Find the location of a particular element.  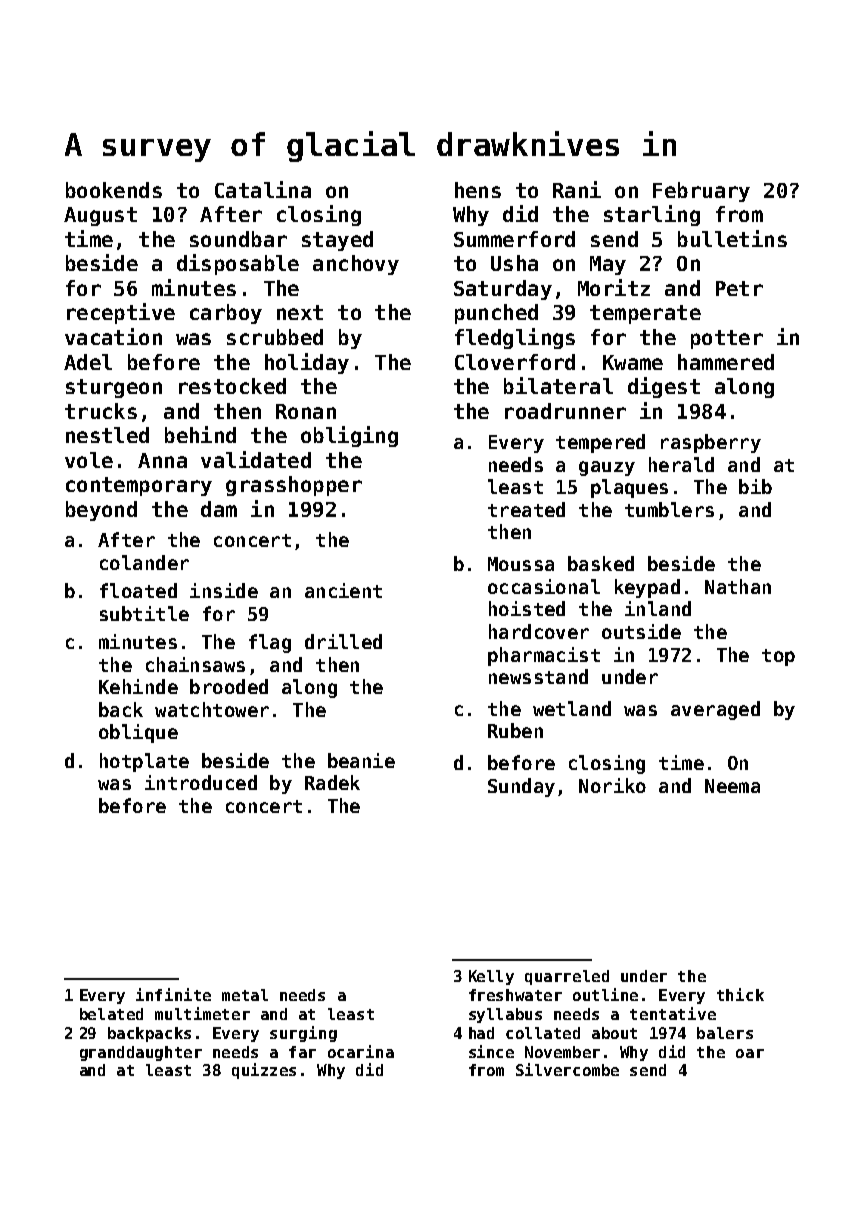

Catalina is located at coordinates (263, 189).
